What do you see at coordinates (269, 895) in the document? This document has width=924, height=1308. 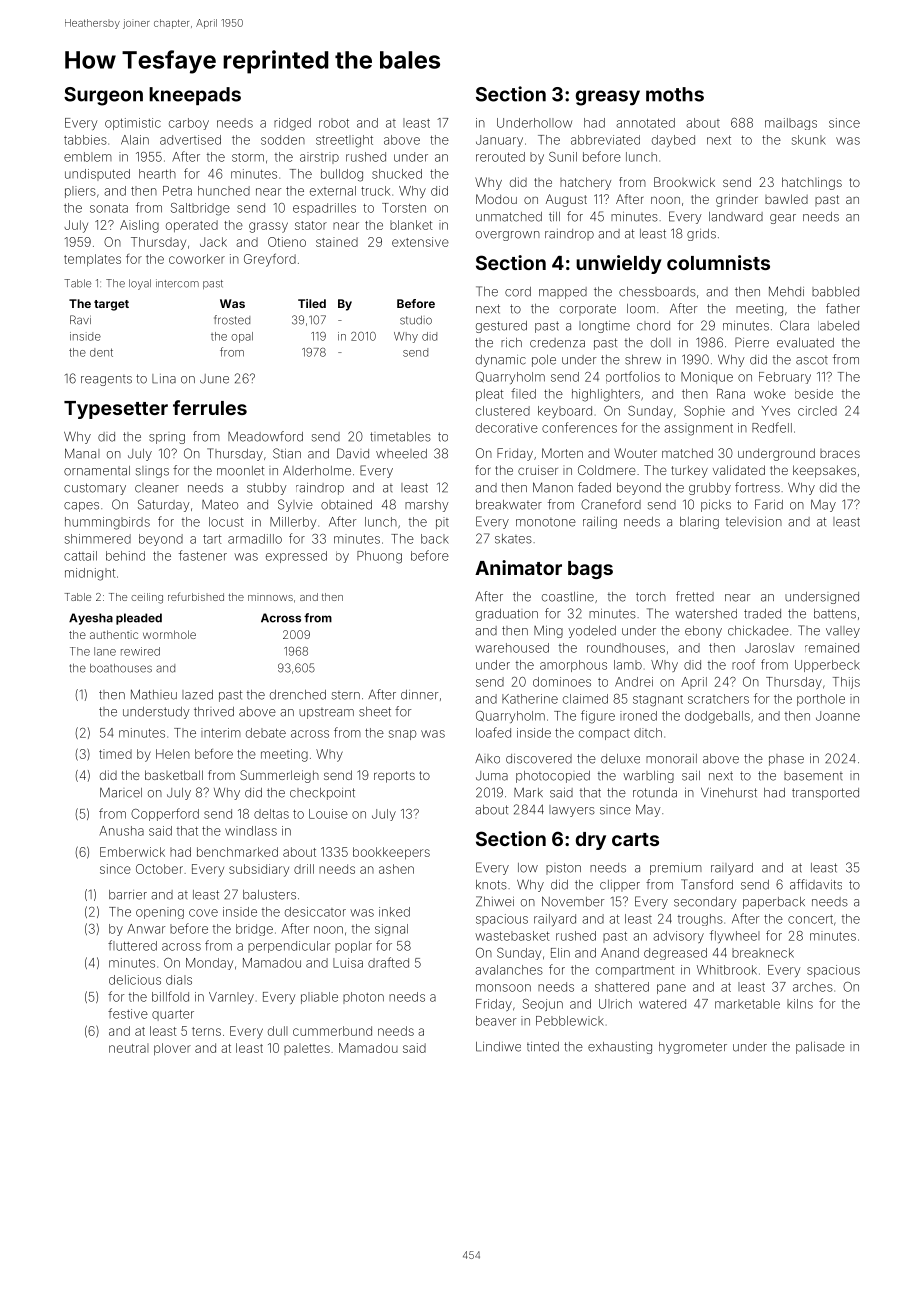 I see `balusters` at bounding box center [269, 895].
